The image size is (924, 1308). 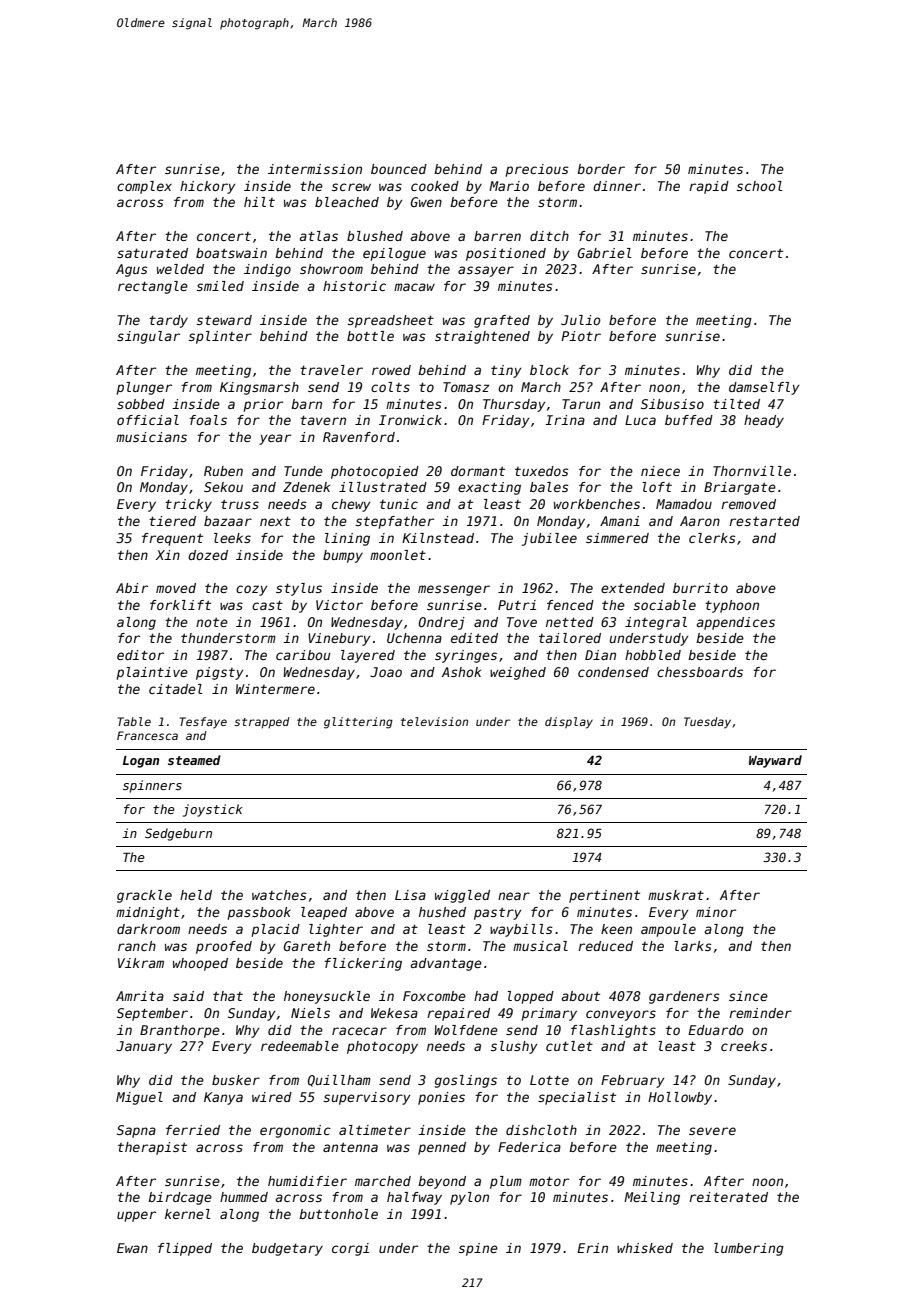 I want to click on Miguel, so click(x=139, y=1098).
